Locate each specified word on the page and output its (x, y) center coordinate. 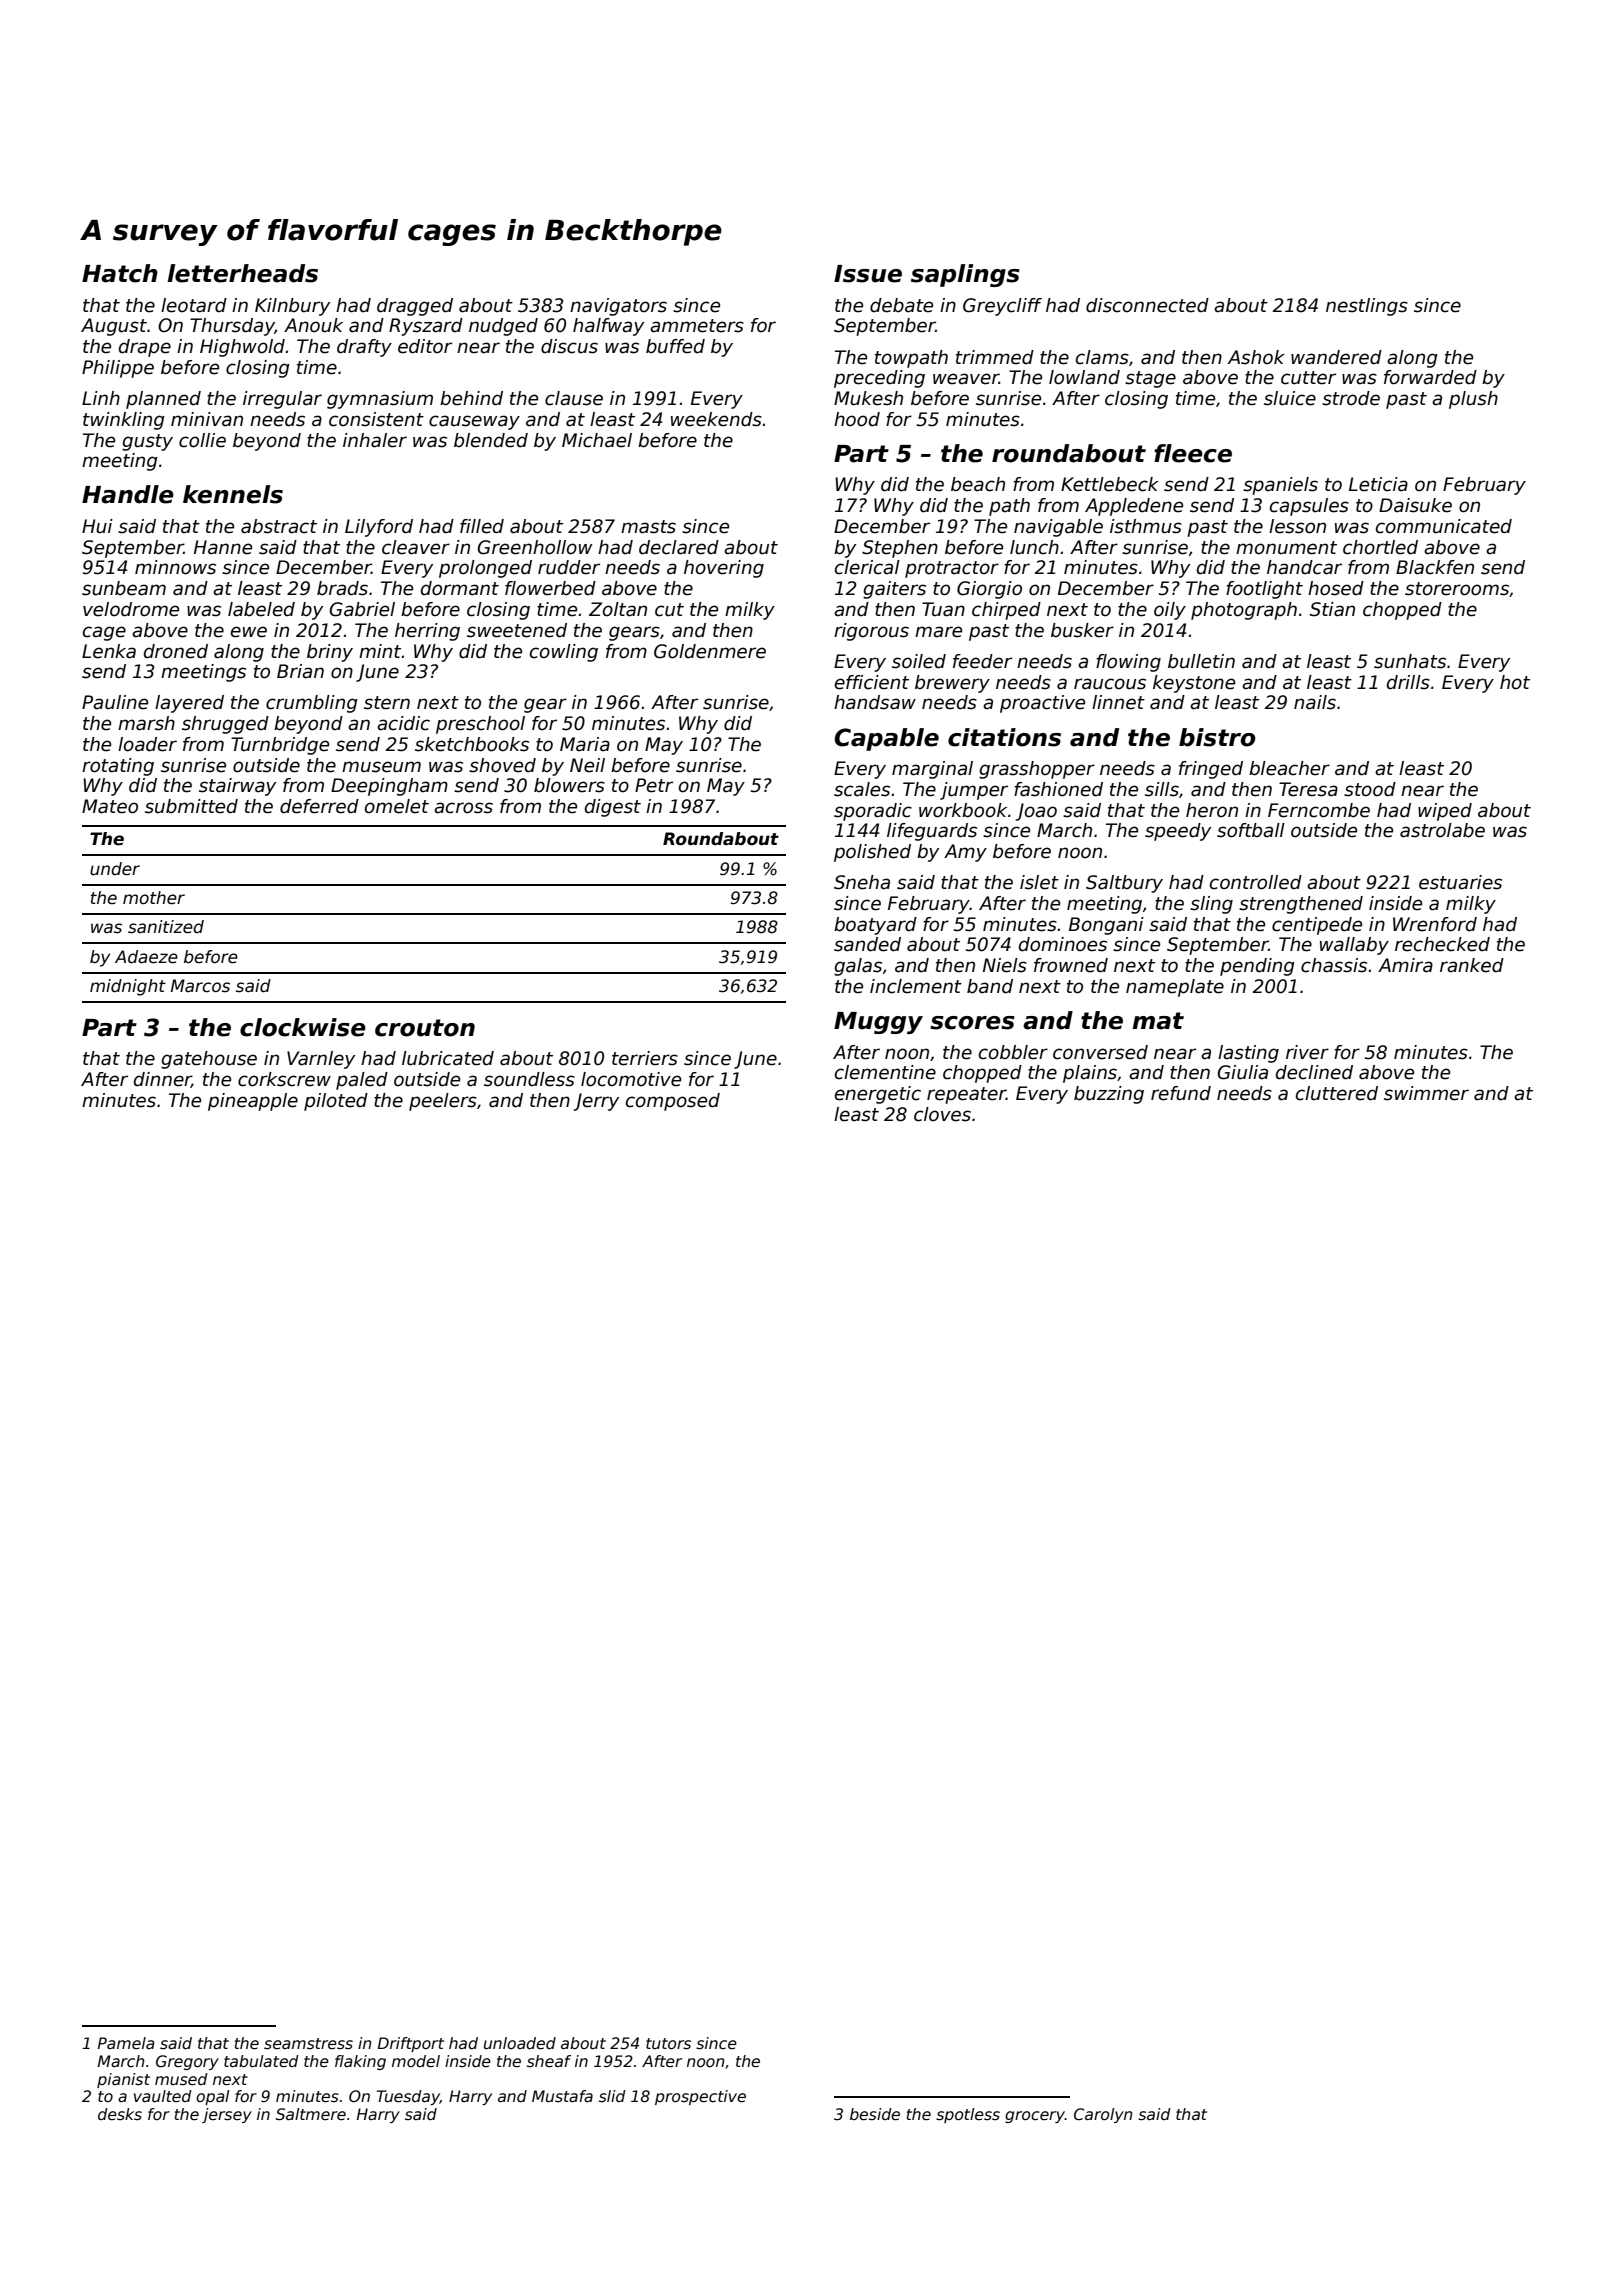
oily (1170, 611)
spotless (968, 2115)
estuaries (1460, 882)
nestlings (1367, 307)
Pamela (126, 2043)
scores (972, 1023)
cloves (942, 1114)
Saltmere (311, 2114)
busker (1082, 630)
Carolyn (1103, 2115)
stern (387, 703)
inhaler (375, 440)
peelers (443, 1102)
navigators (618, 307)
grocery (1035, 2117)
